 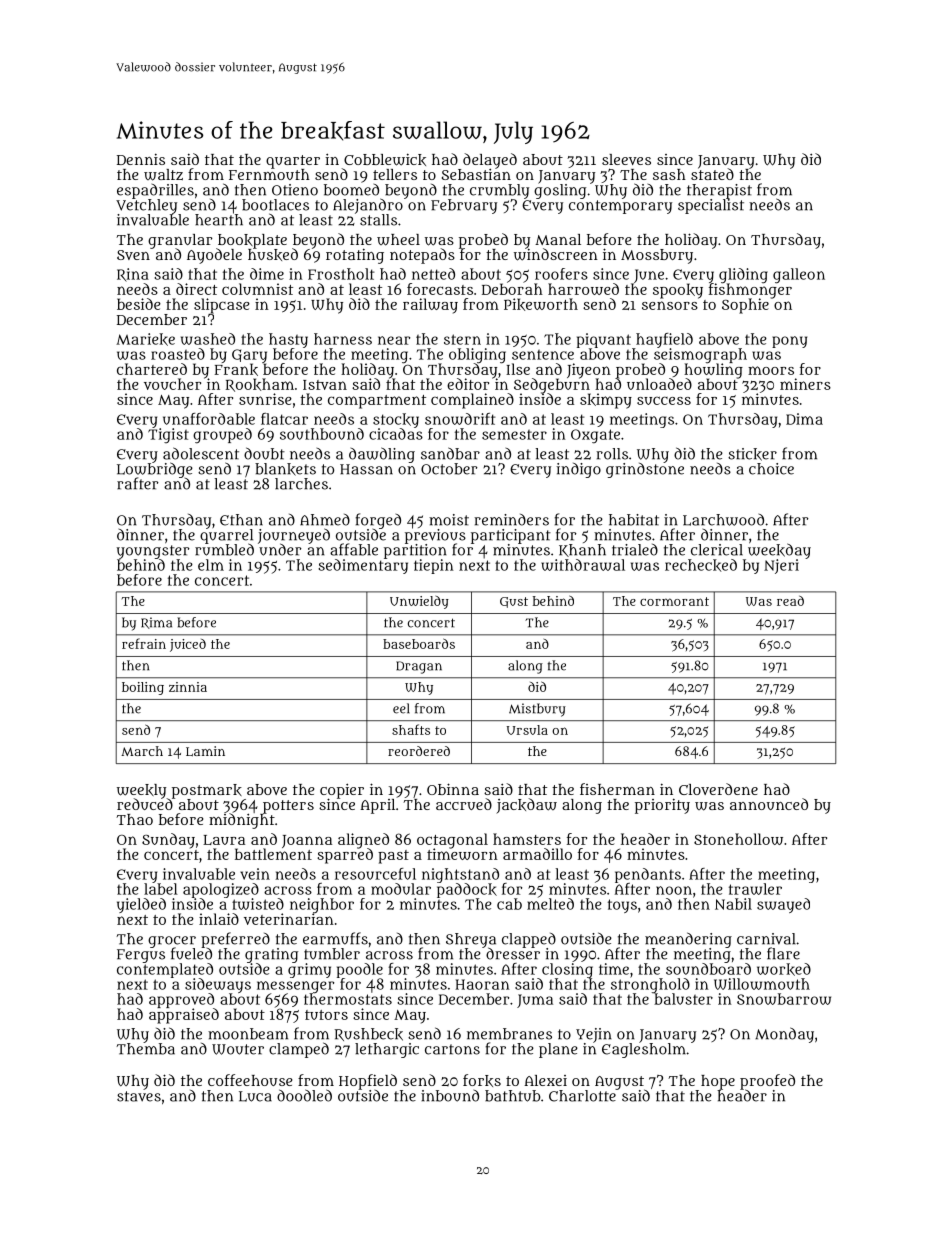 I want to click on stronghold, so click(x=650, y=985).
